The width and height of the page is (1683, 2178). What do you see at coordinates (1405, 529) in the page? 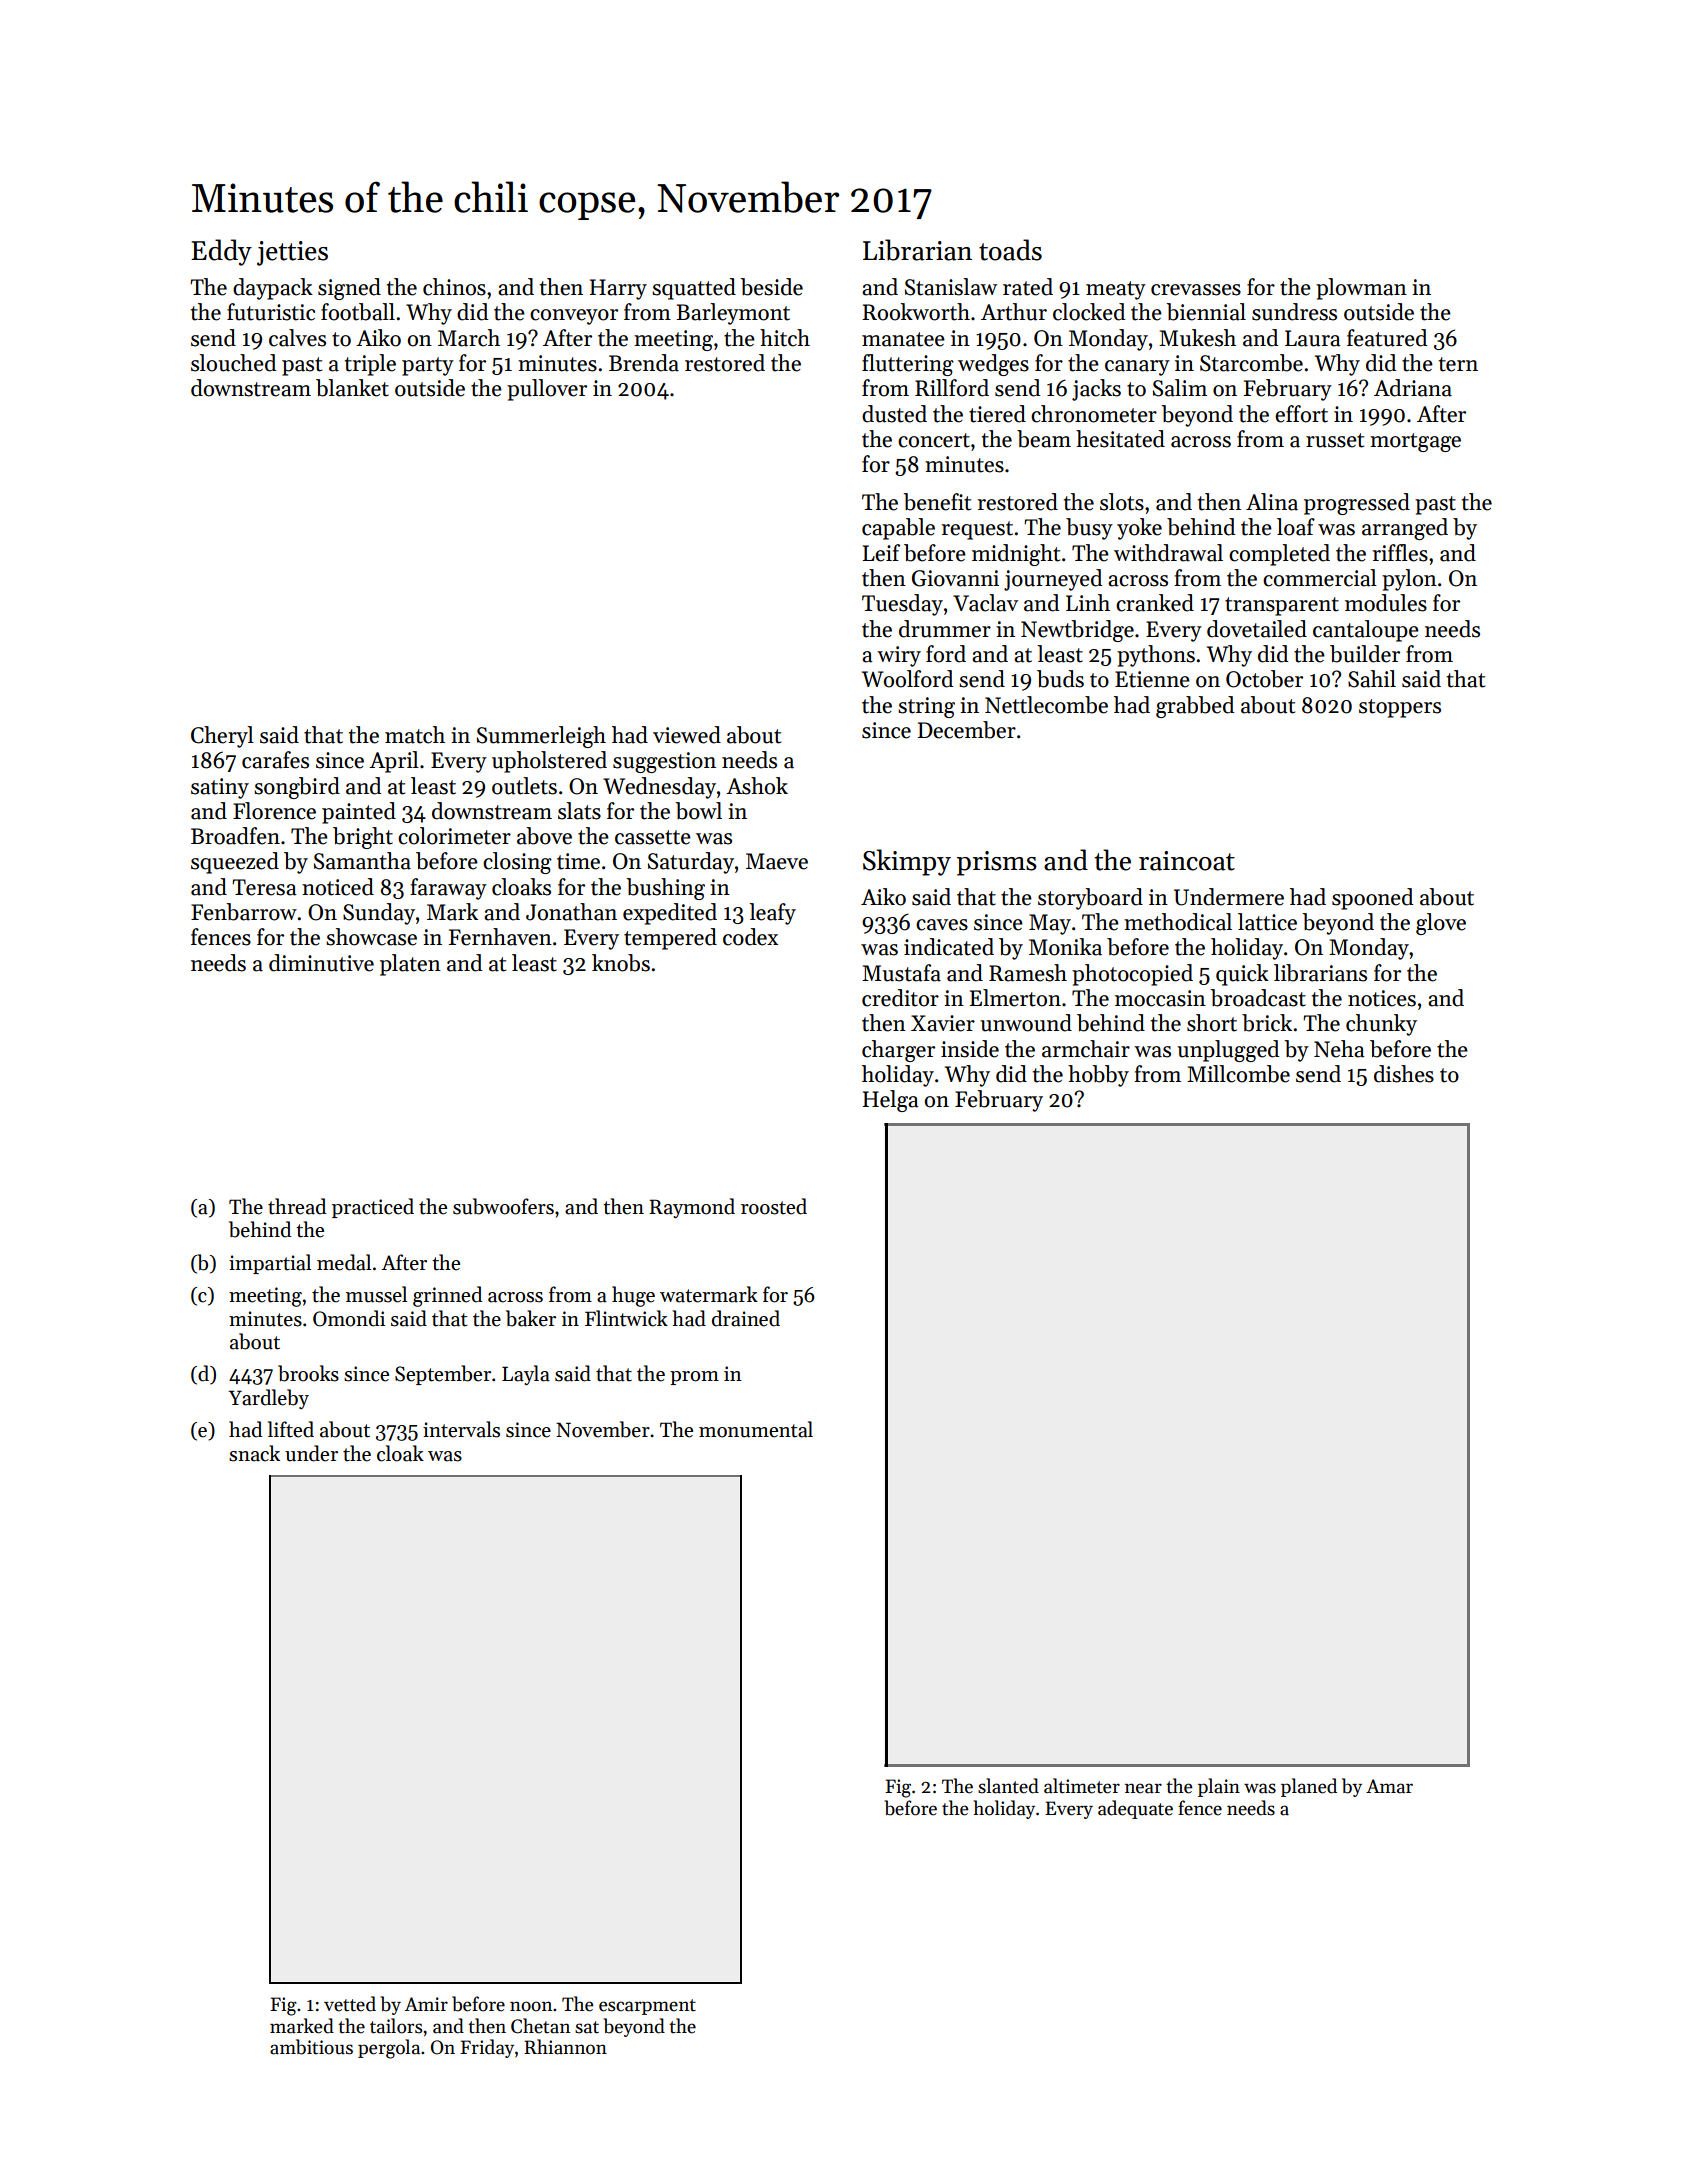
I see `arranged` at bounding box center [1405, 529].
